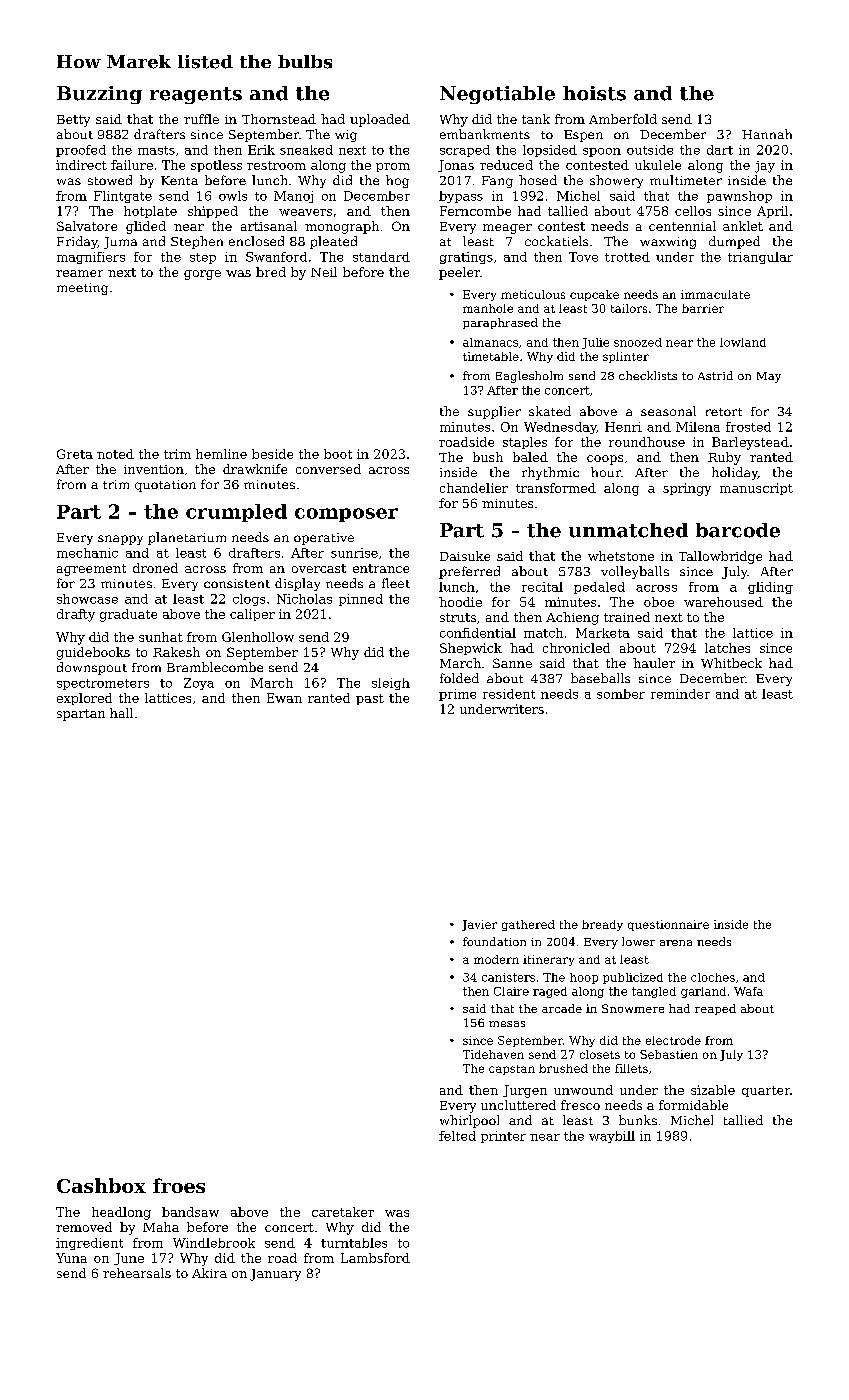  What do you see at coordinates (731, 663) in the screenshot?
I see `Whitbeck` at bounding box center [731, 663].
